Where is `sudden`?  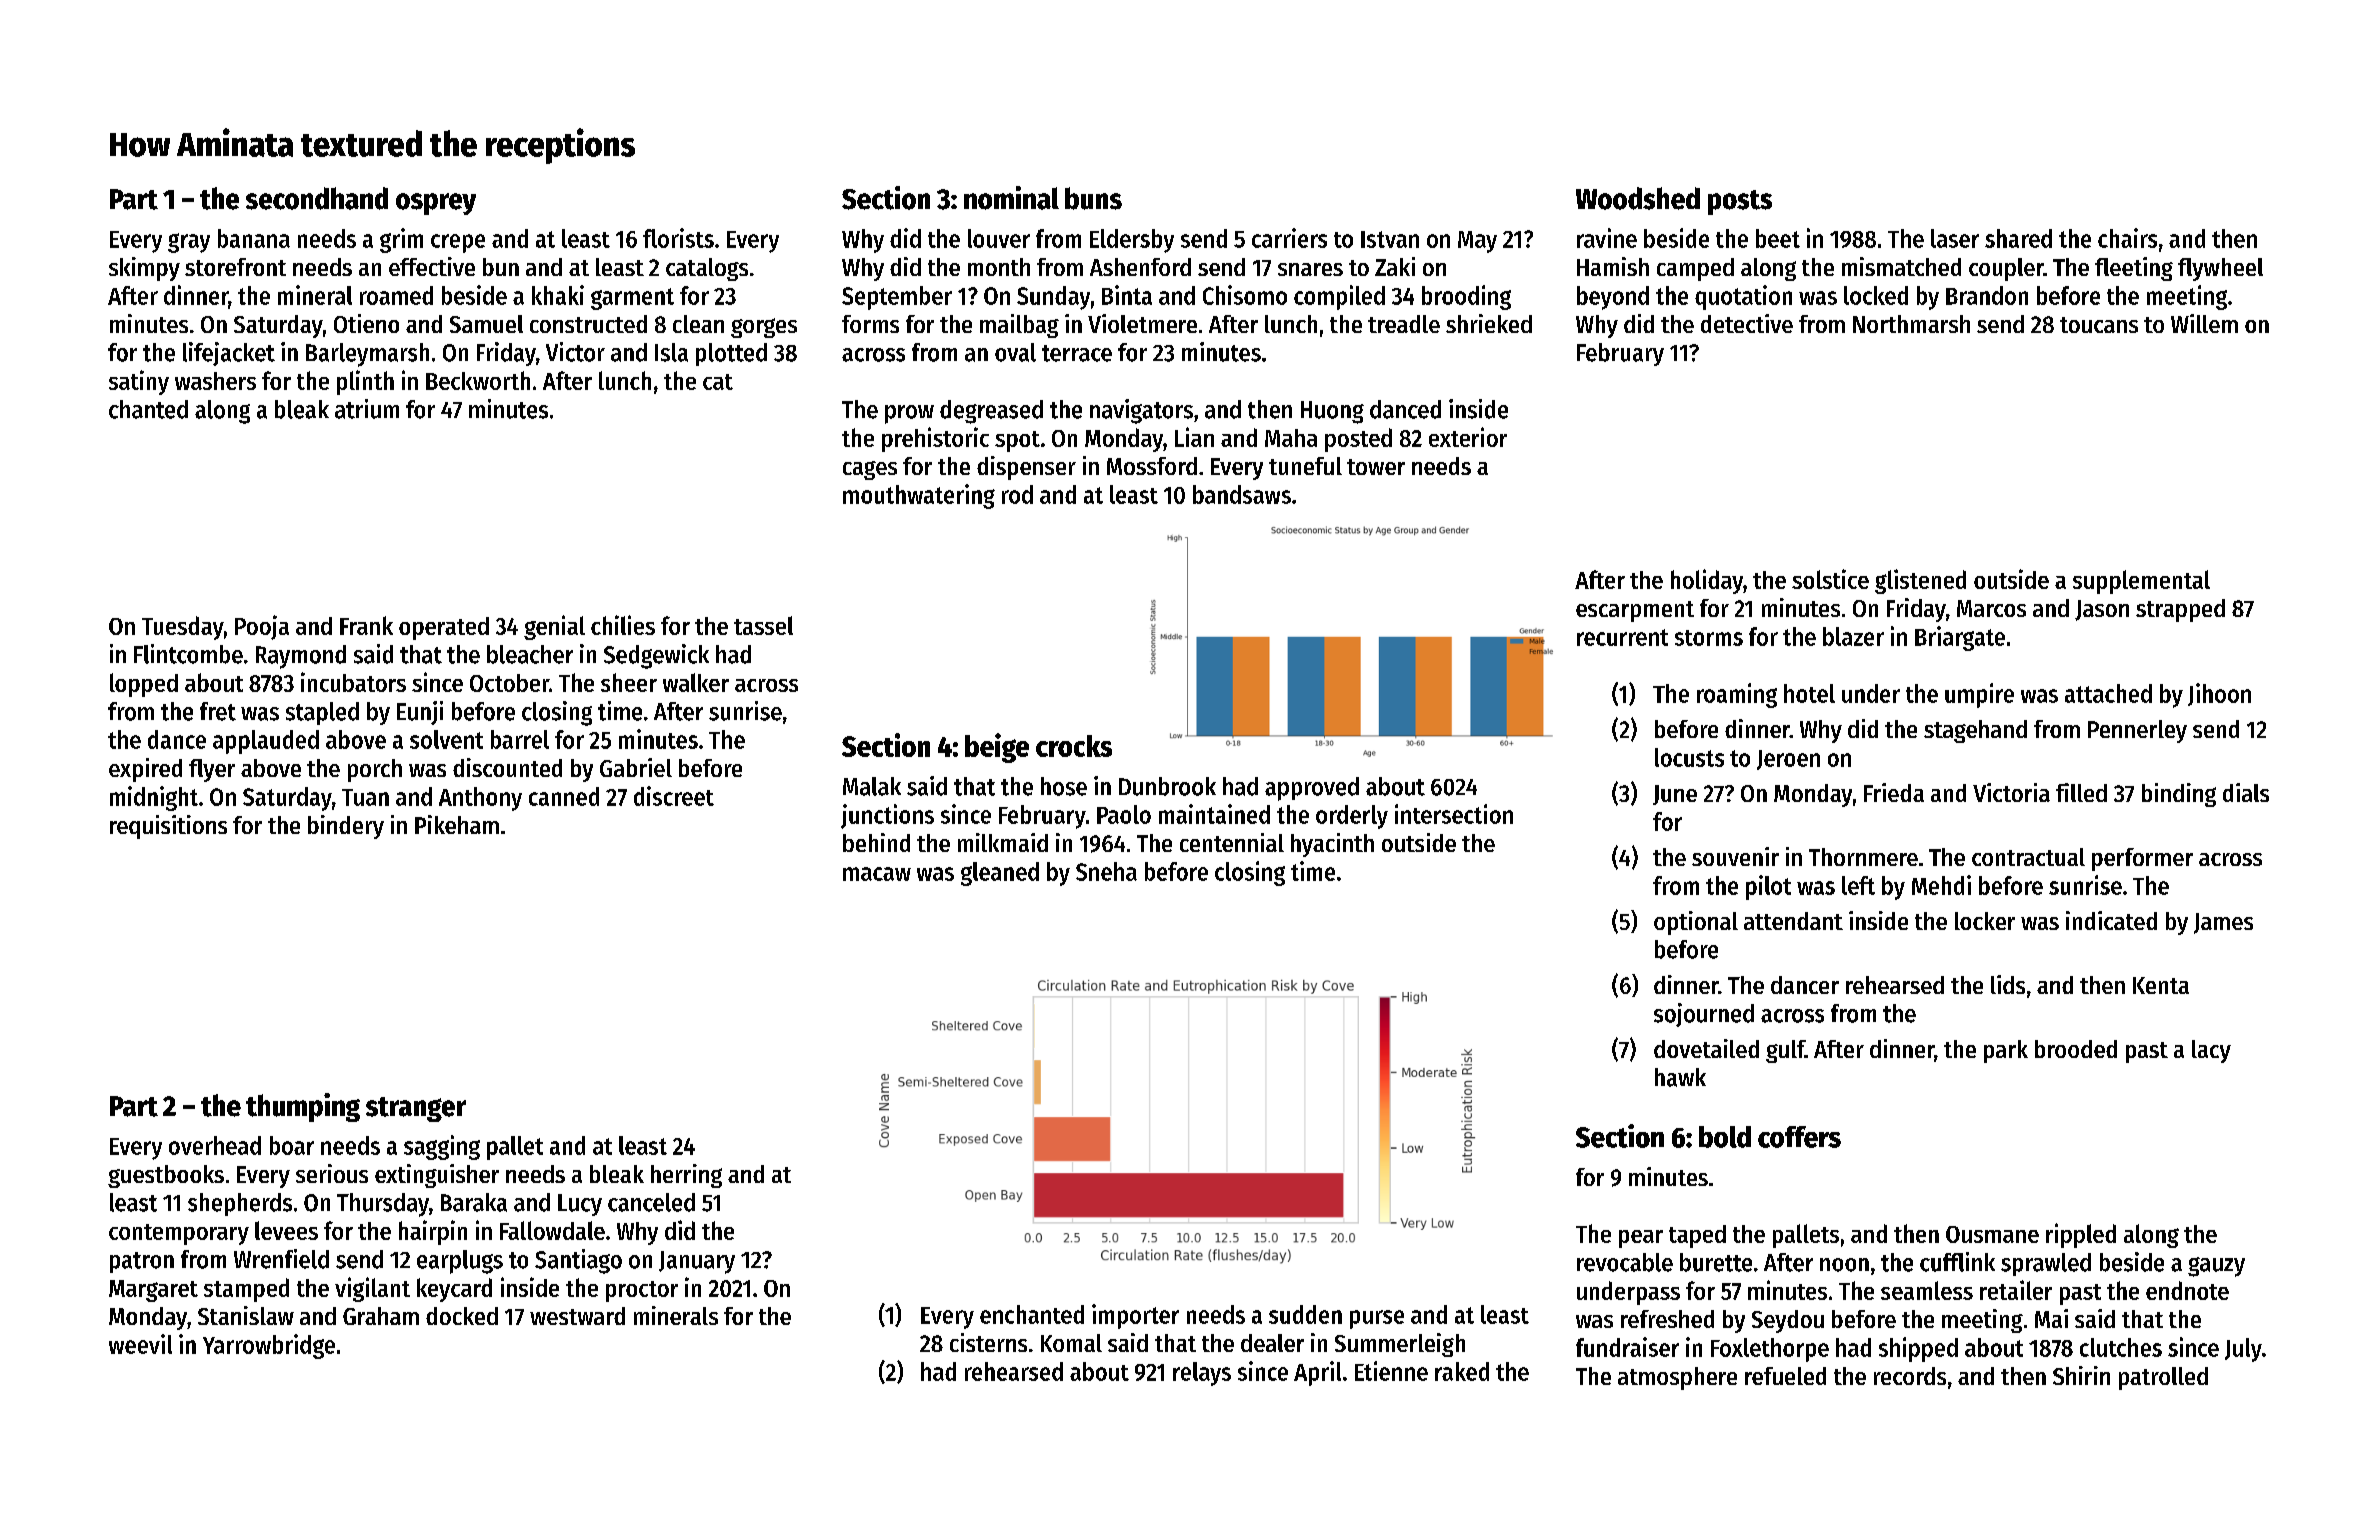 sudden is located at coordinates (1305, 1314).
